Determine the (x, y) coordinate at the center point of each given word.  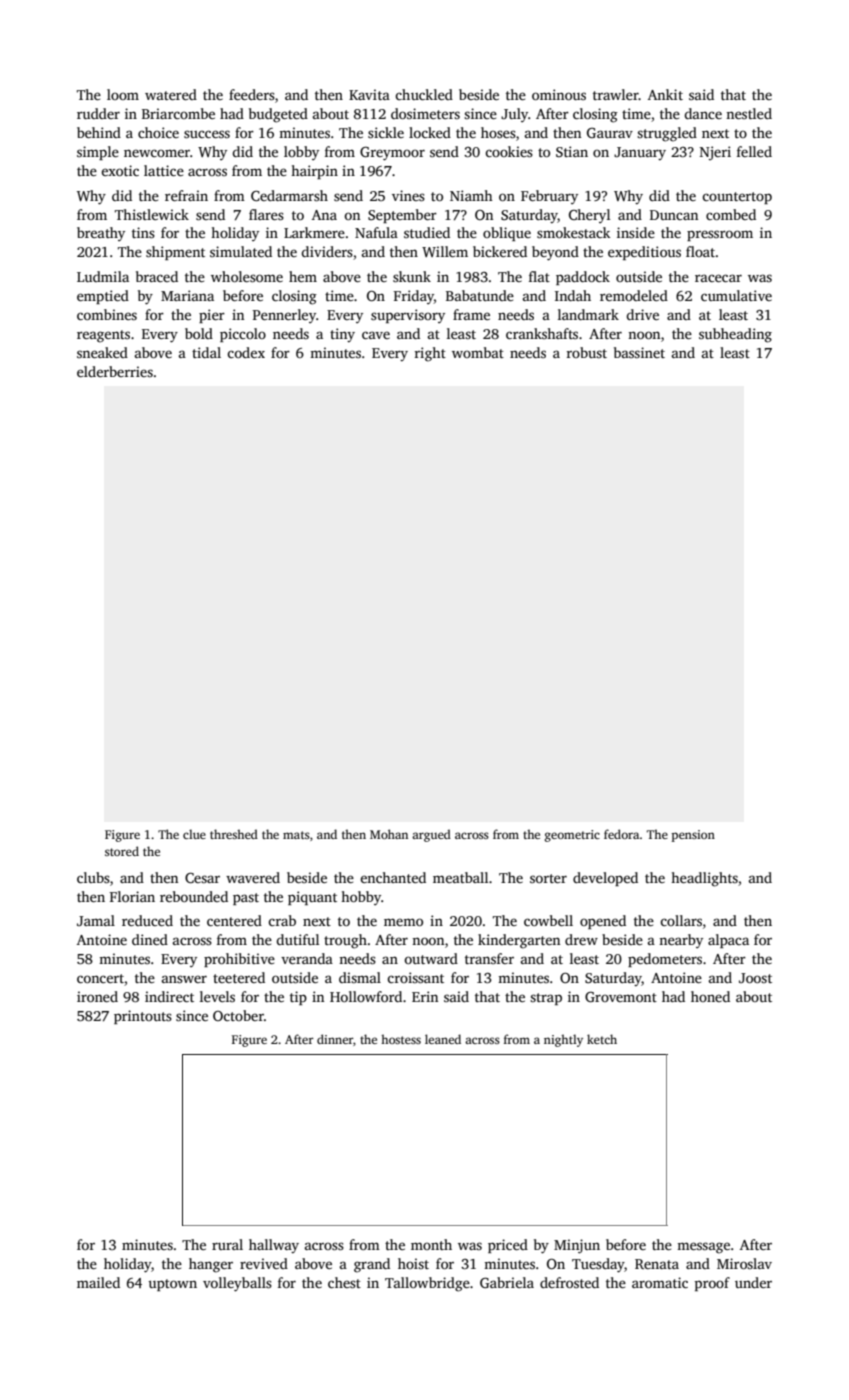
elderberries (115, 371)
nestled (749, 113)
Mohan (389, 834)
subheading (735, 335)
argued (431, 835)
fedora (621, 834)
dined (150, 939)
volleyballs (237, 1284)
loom (123, 94)
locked (430, 132)
